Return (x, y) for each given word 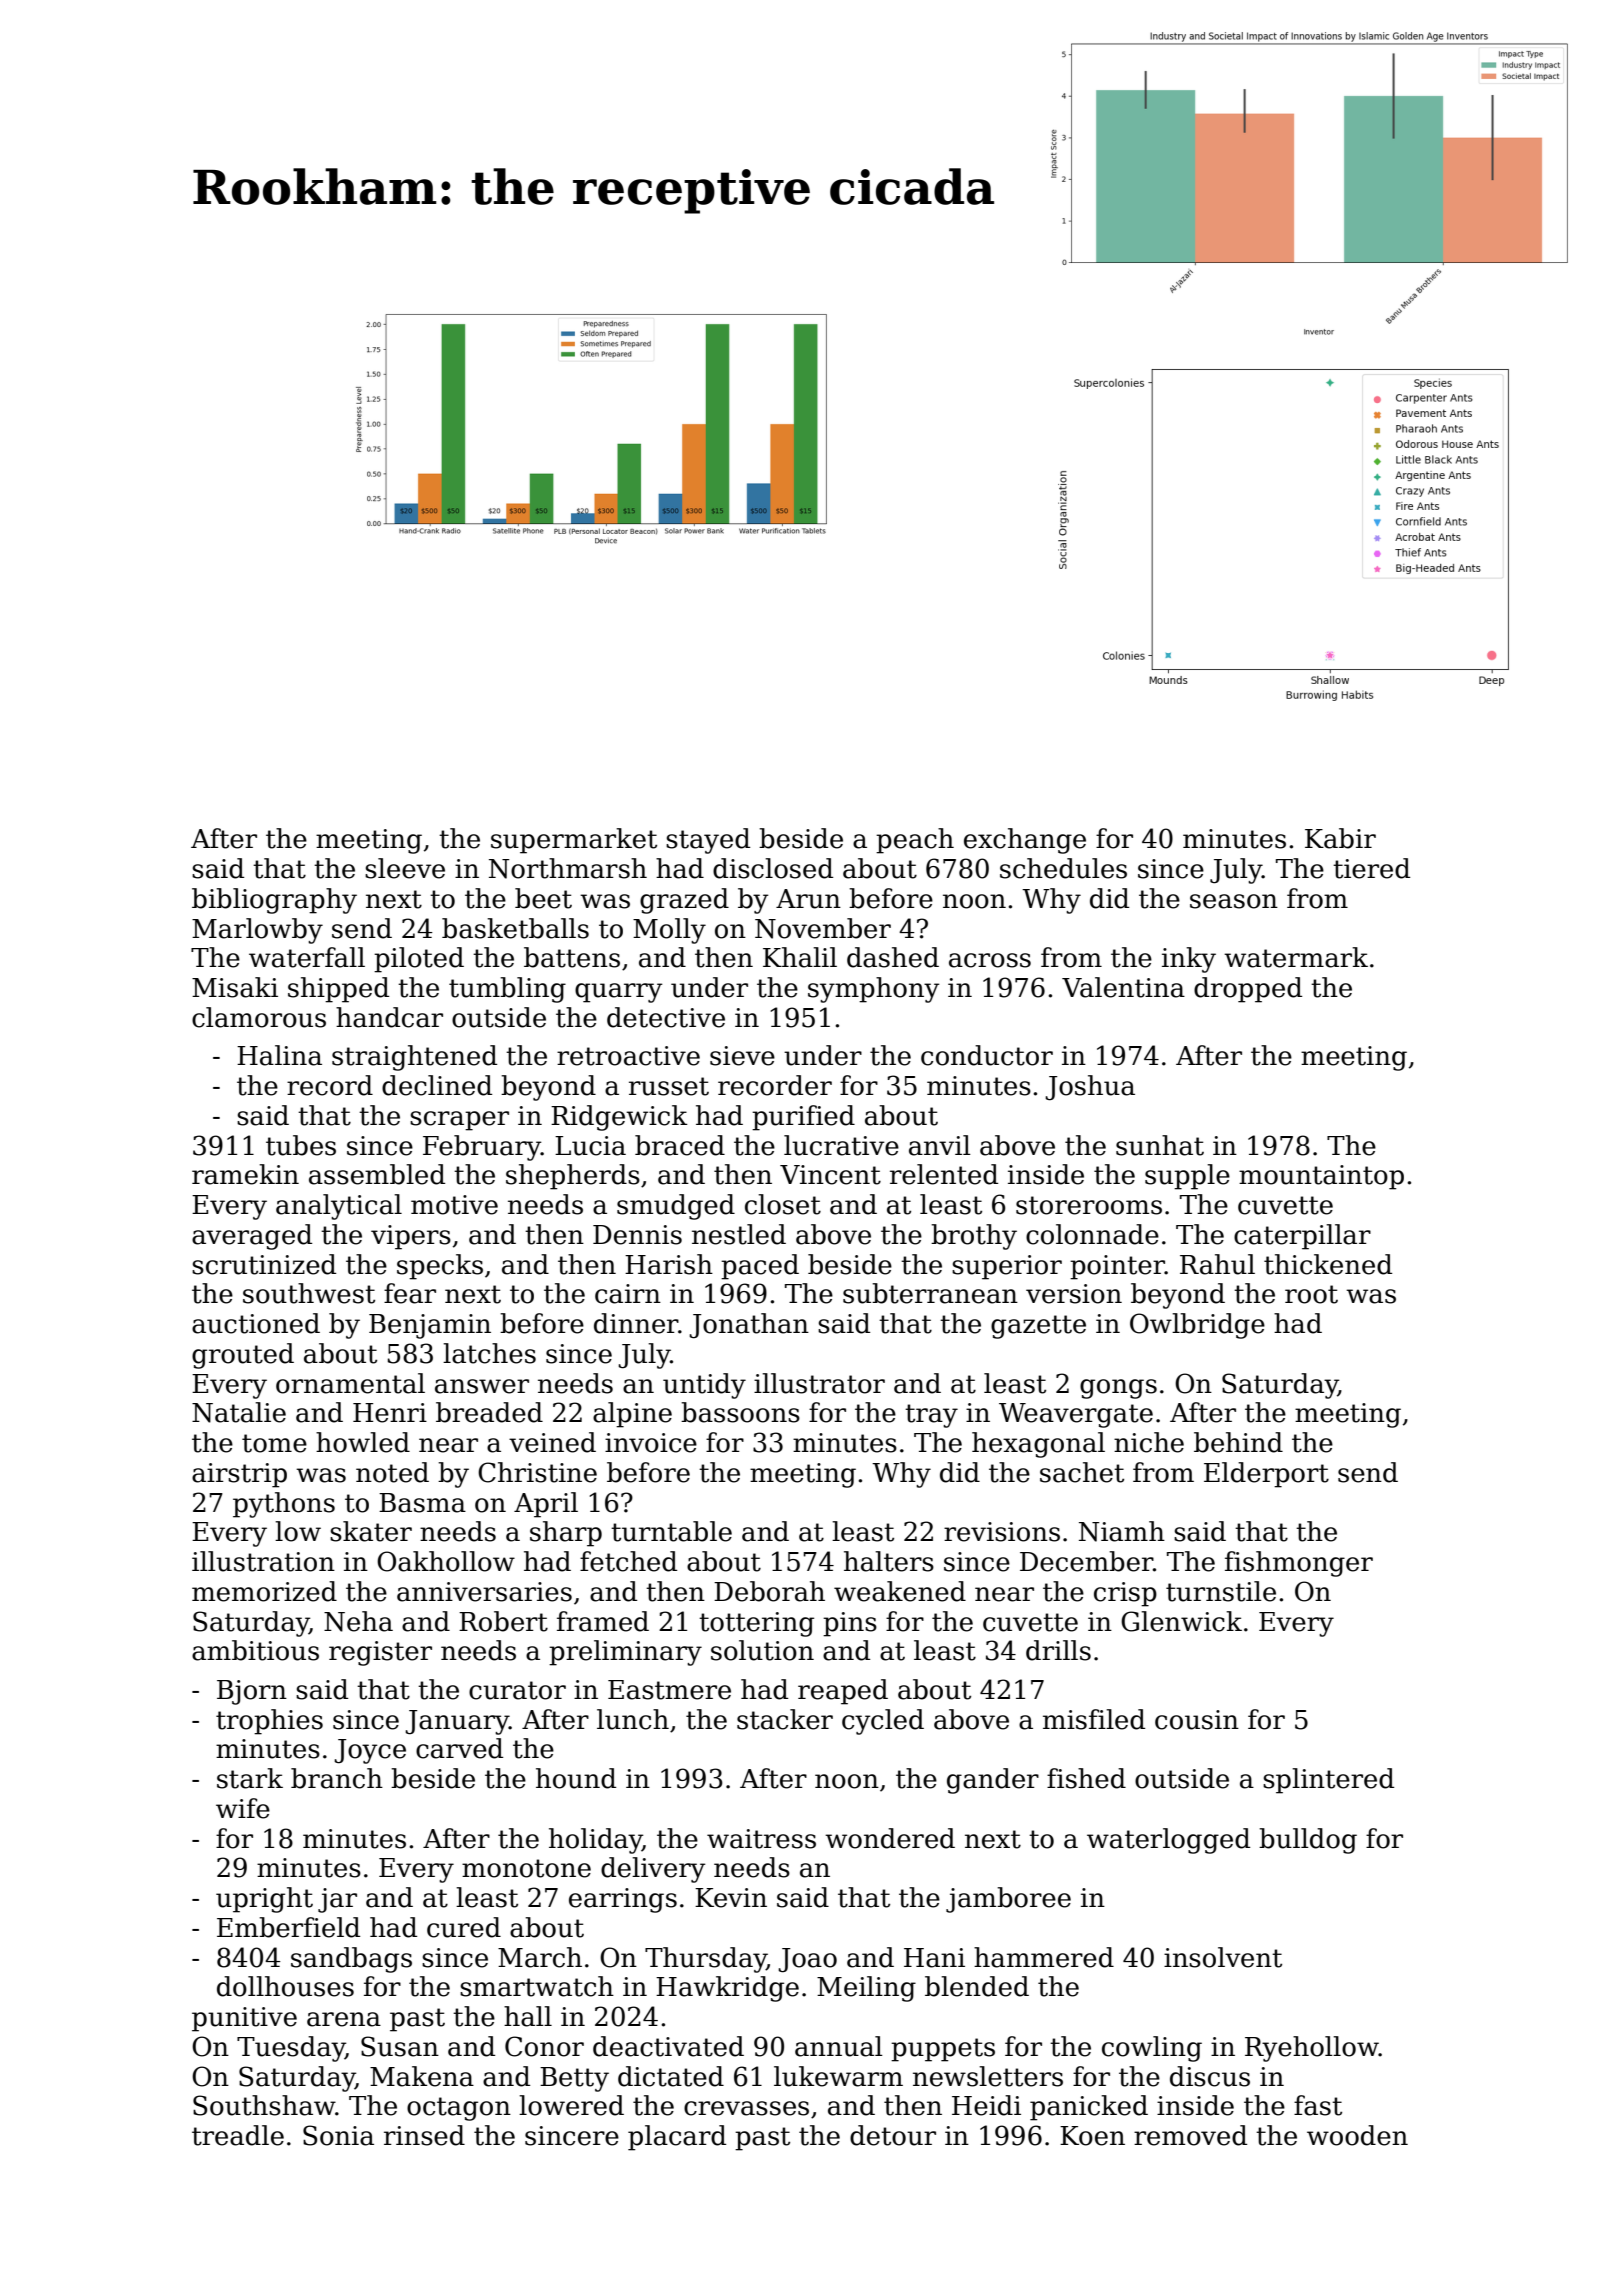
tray (931, 1416)
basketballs (515, 928)
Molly (669, 931)
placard (677, 2138)
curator (517, 1690)
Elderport (1266, 1475)
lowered (571, 2105)
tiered (1371, 868)
